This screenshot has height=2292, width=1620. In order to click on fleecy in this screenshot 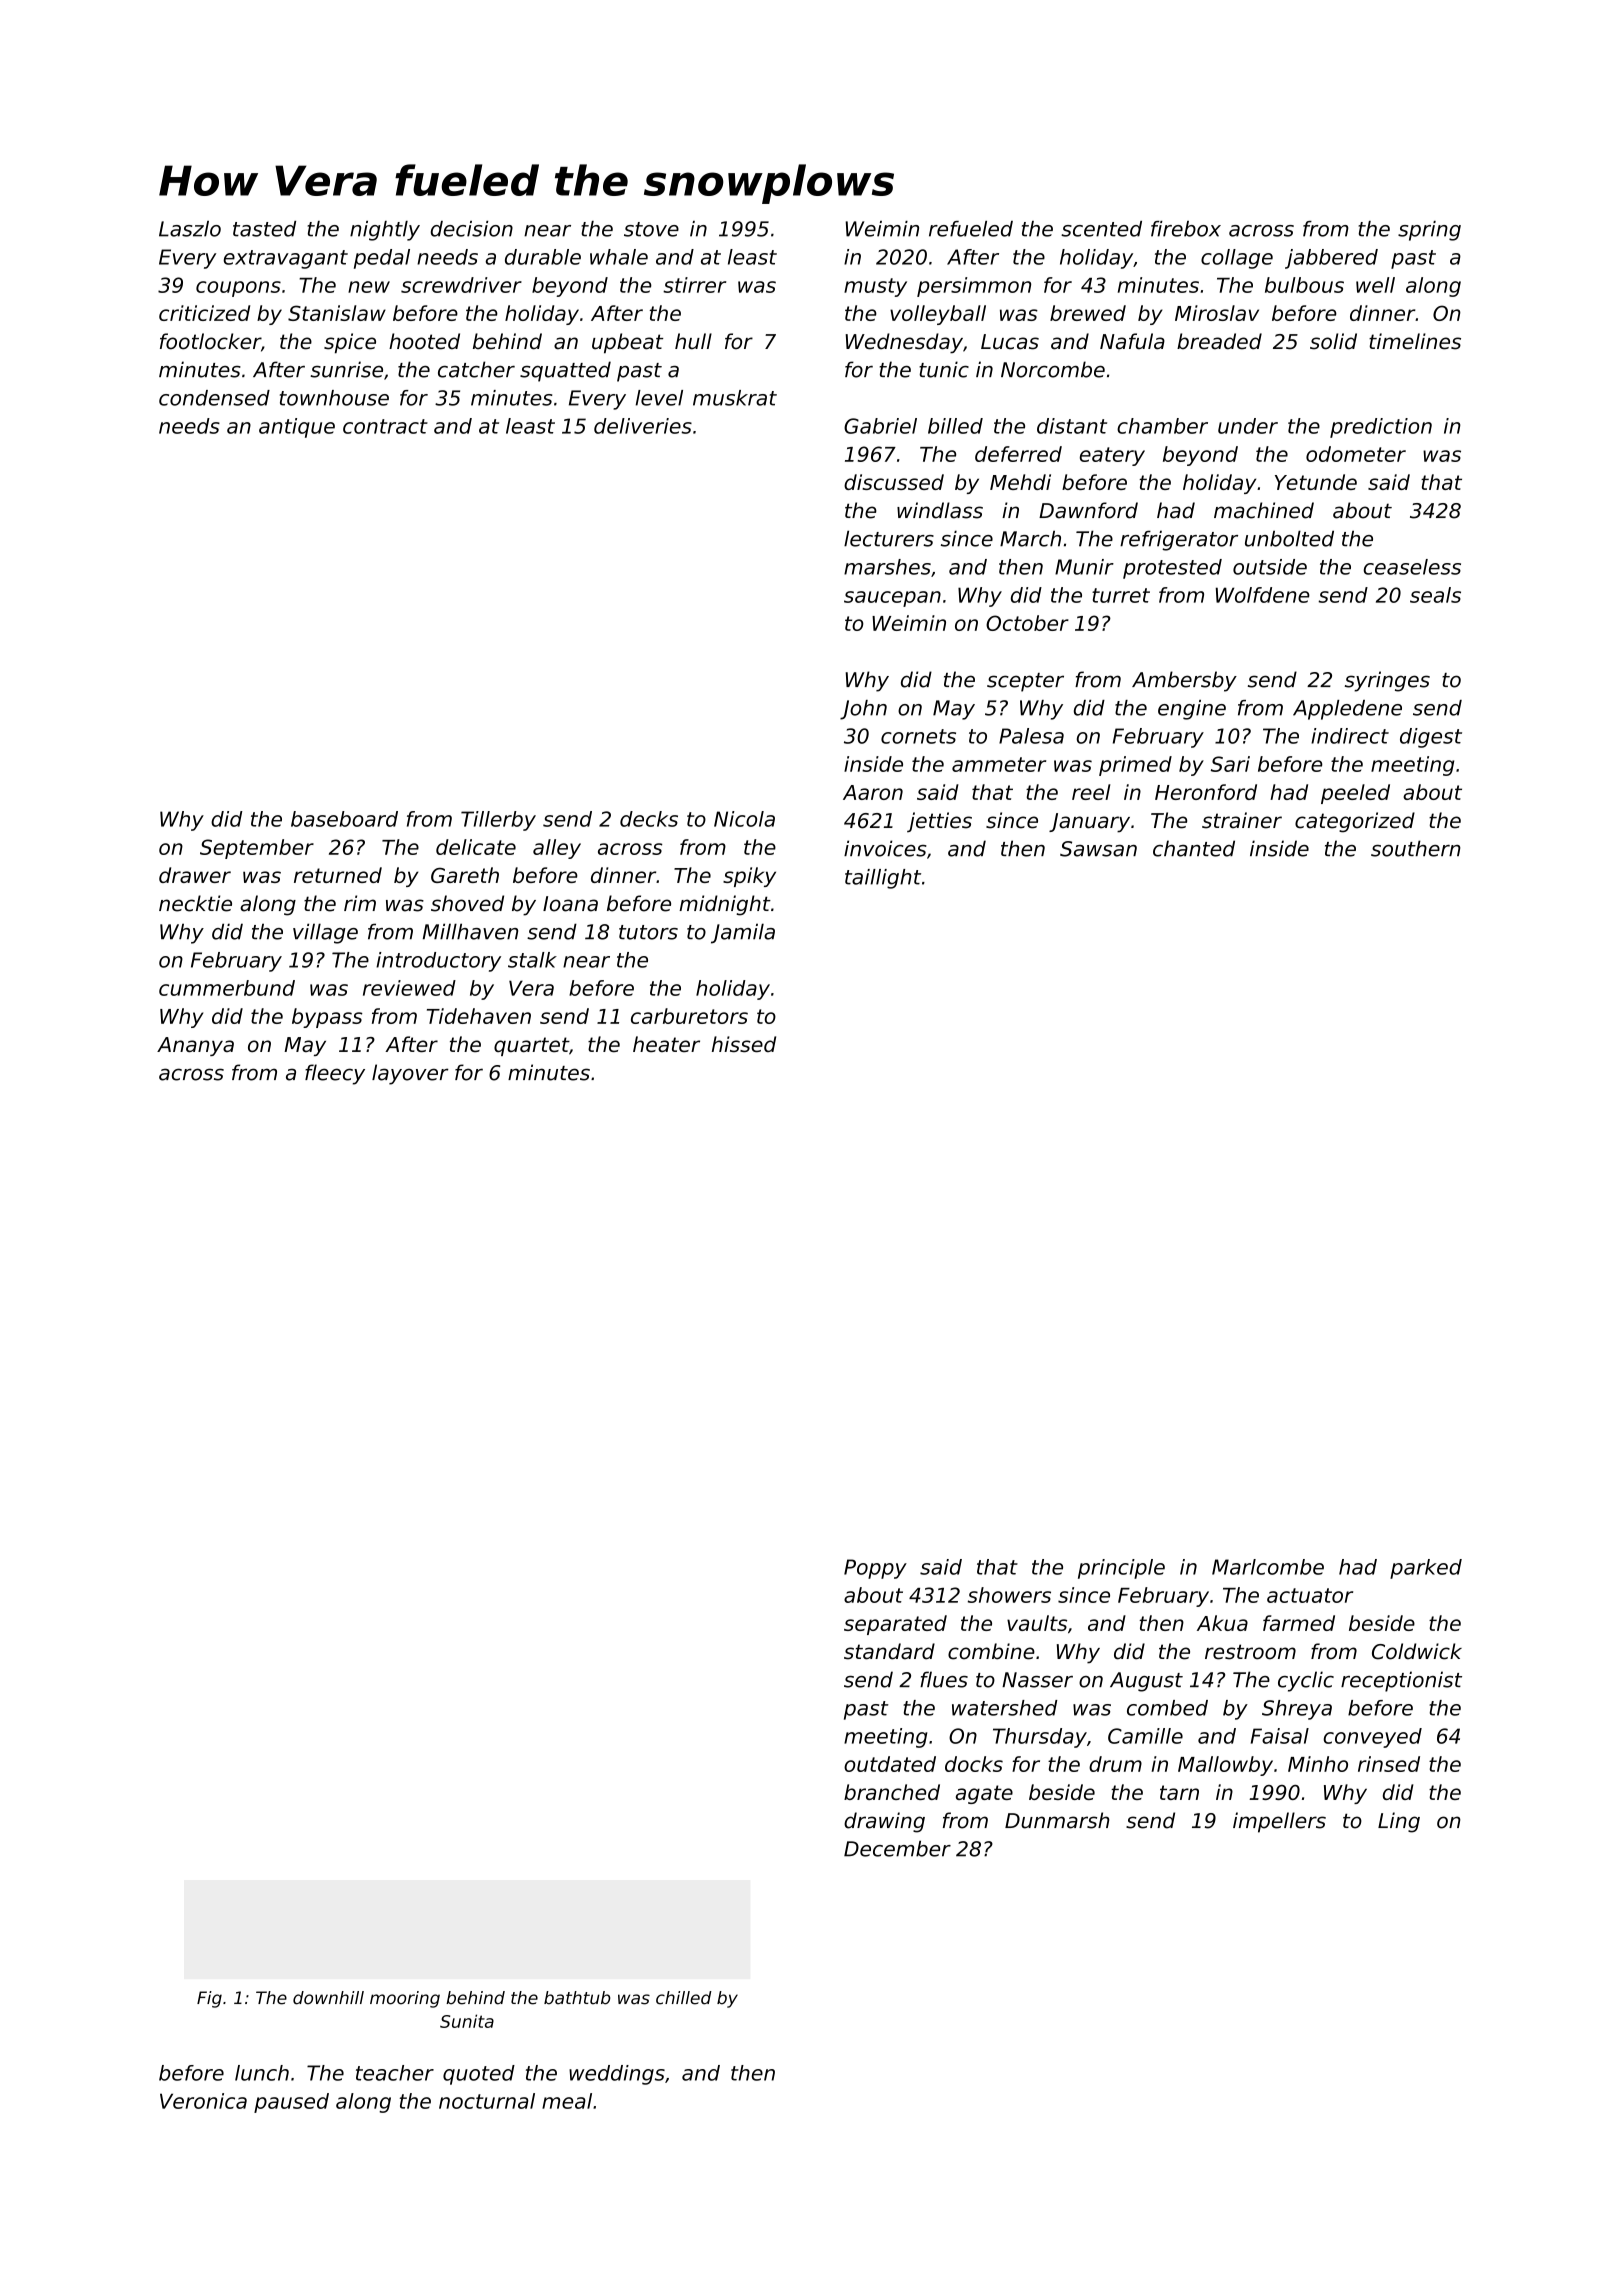, I will do `click(335, 1074)`.
